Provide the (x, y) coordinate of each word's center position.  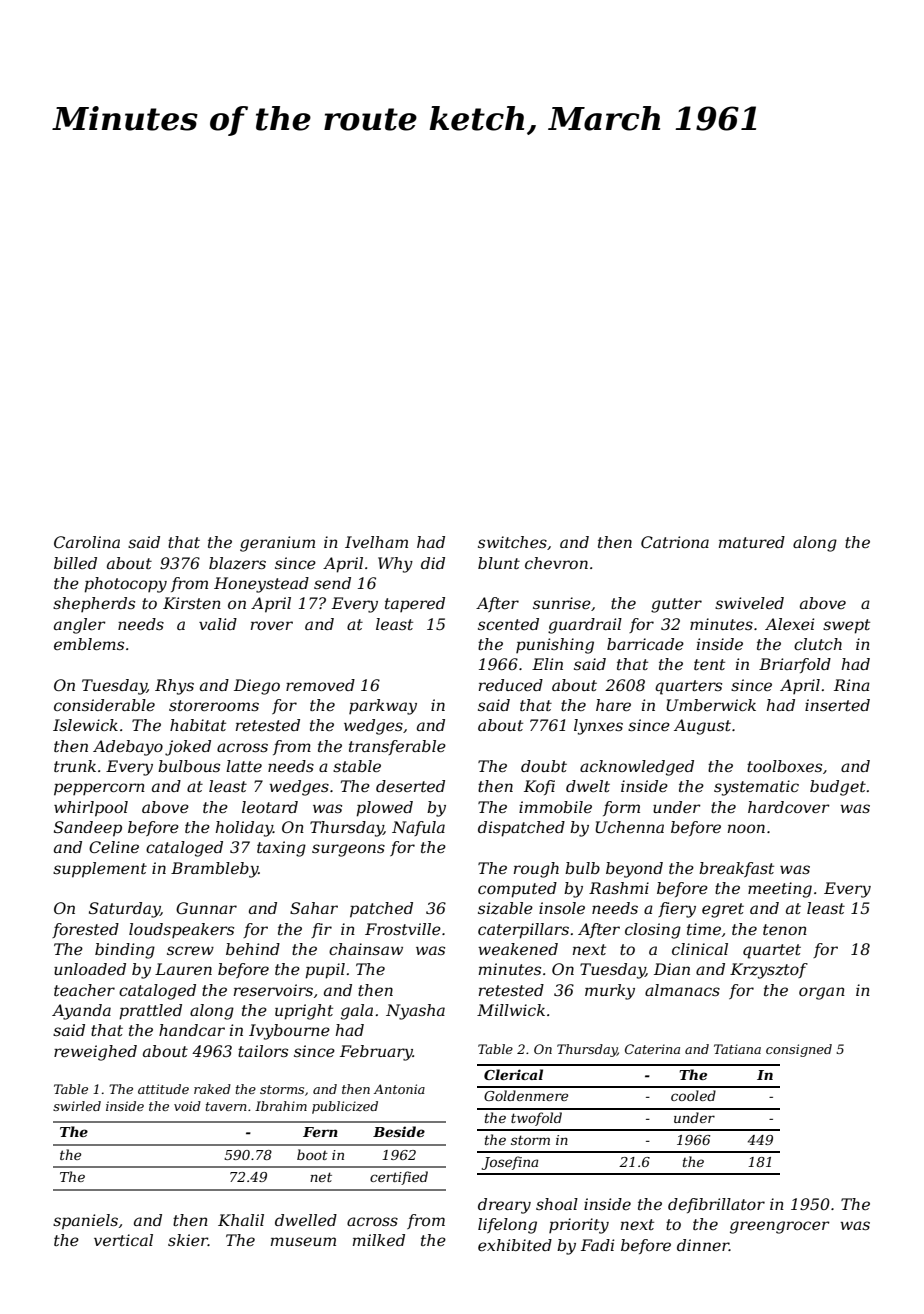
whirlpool (91, 809)
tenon (785, 929)
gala (357, 1012)
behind (253, 949)
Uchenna (629, 827)
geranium (277, 544)
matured (752, 542)
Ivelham (376, 542)
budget (838, 788)
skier (188, 1240)
